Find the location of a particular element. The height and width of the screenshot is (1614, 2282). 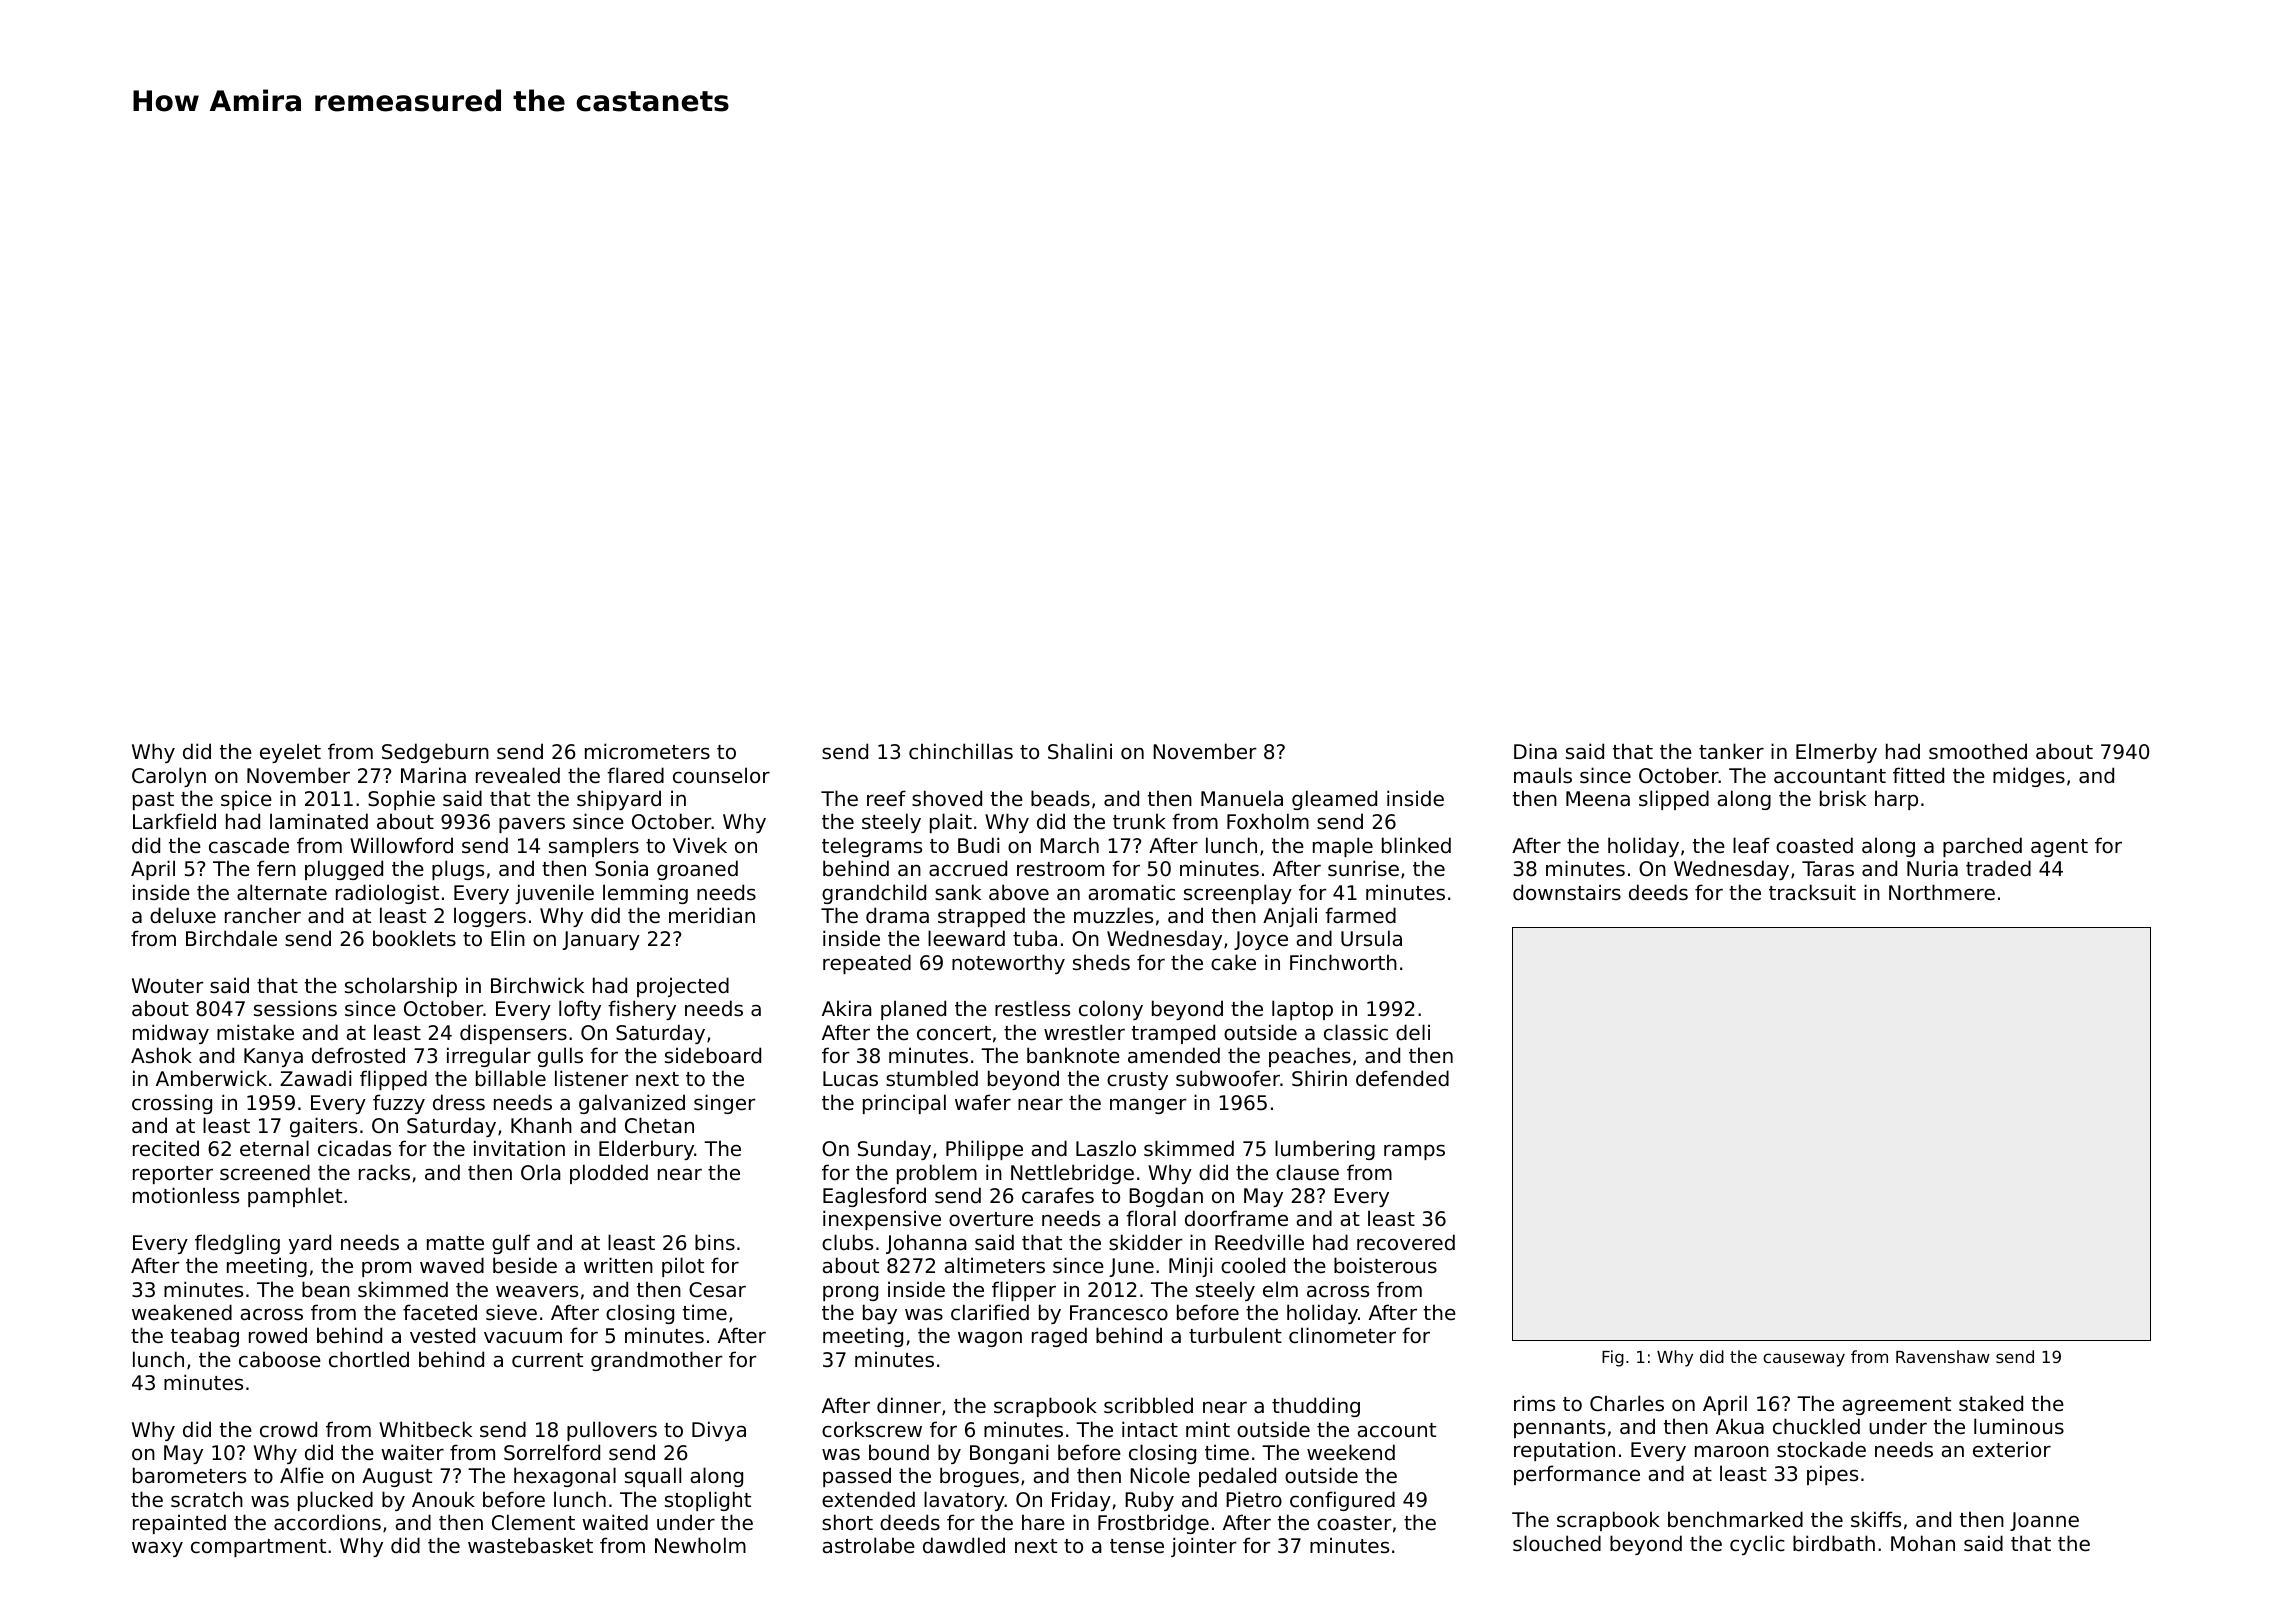

Ravenshaw is located at coordinates (1943, 1356).
